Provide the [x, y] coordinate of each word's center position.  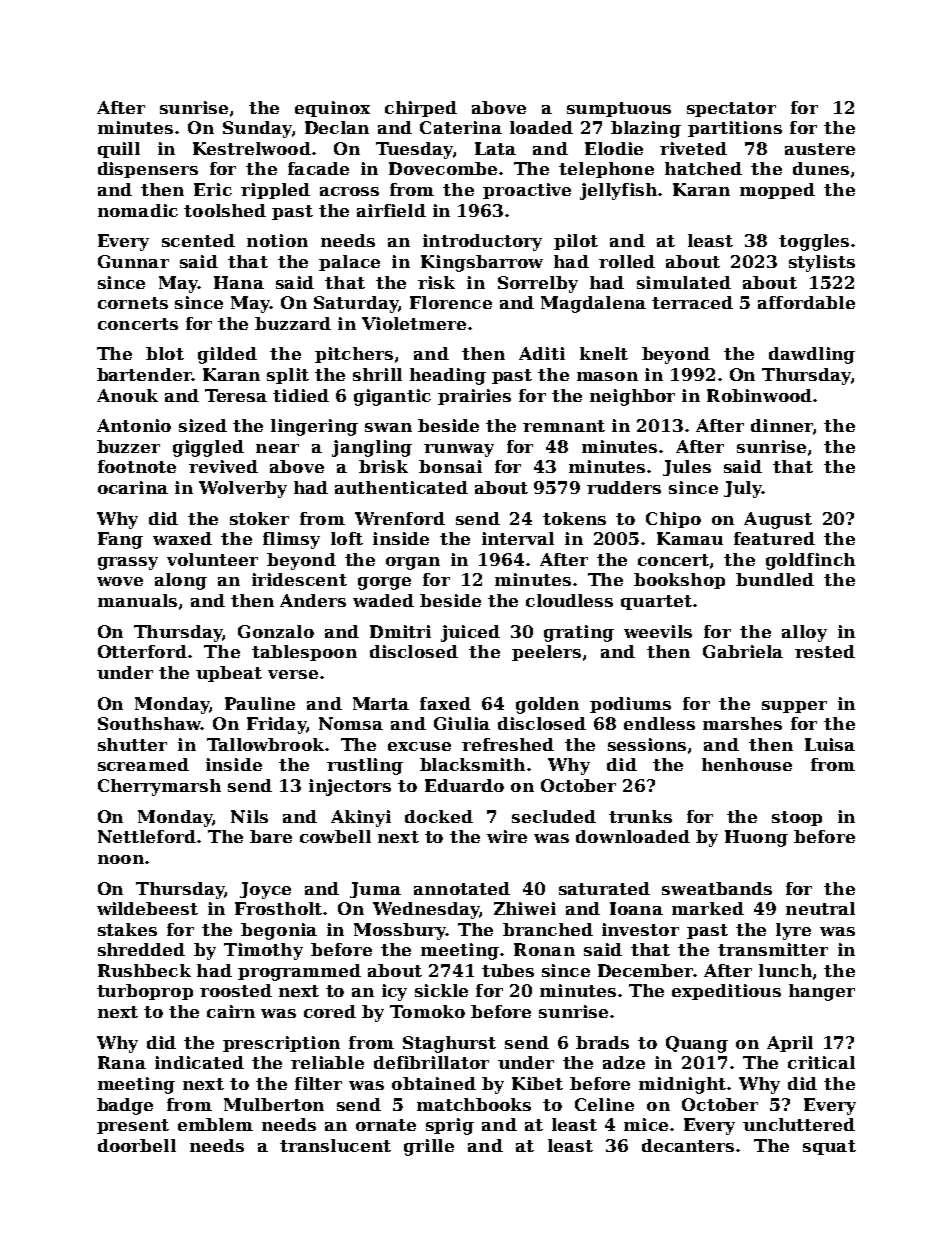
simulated [684, 282]
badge [125, 1106]
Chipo [673, 520]
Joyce [265, 890]
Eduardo [464, 785]
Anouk [127, 395]
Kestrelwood [252, 148]
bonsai [450, 466]
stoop [797, 818]
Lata [495, 148]
